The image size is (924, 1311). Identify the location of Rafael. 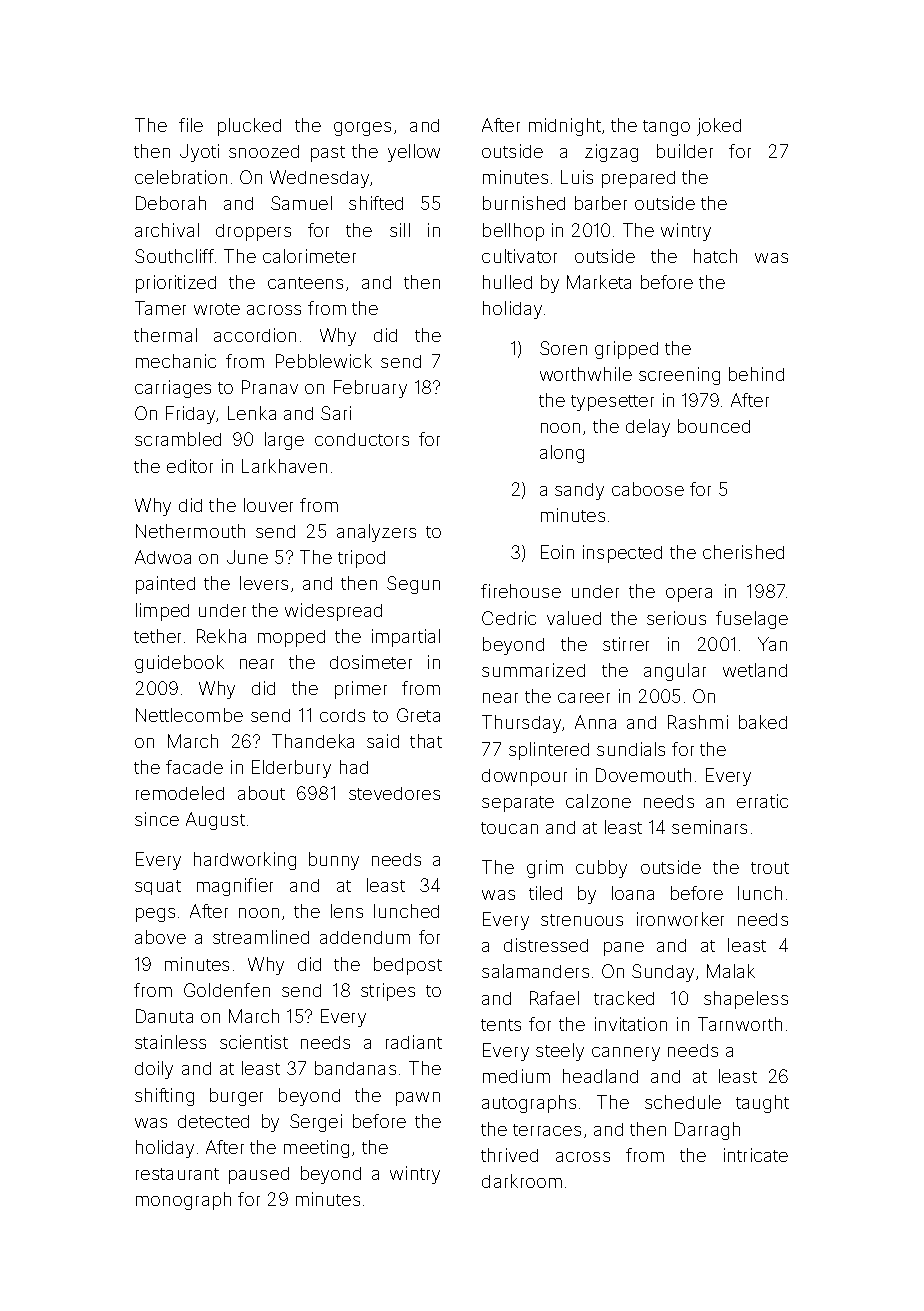
(554, 998).
